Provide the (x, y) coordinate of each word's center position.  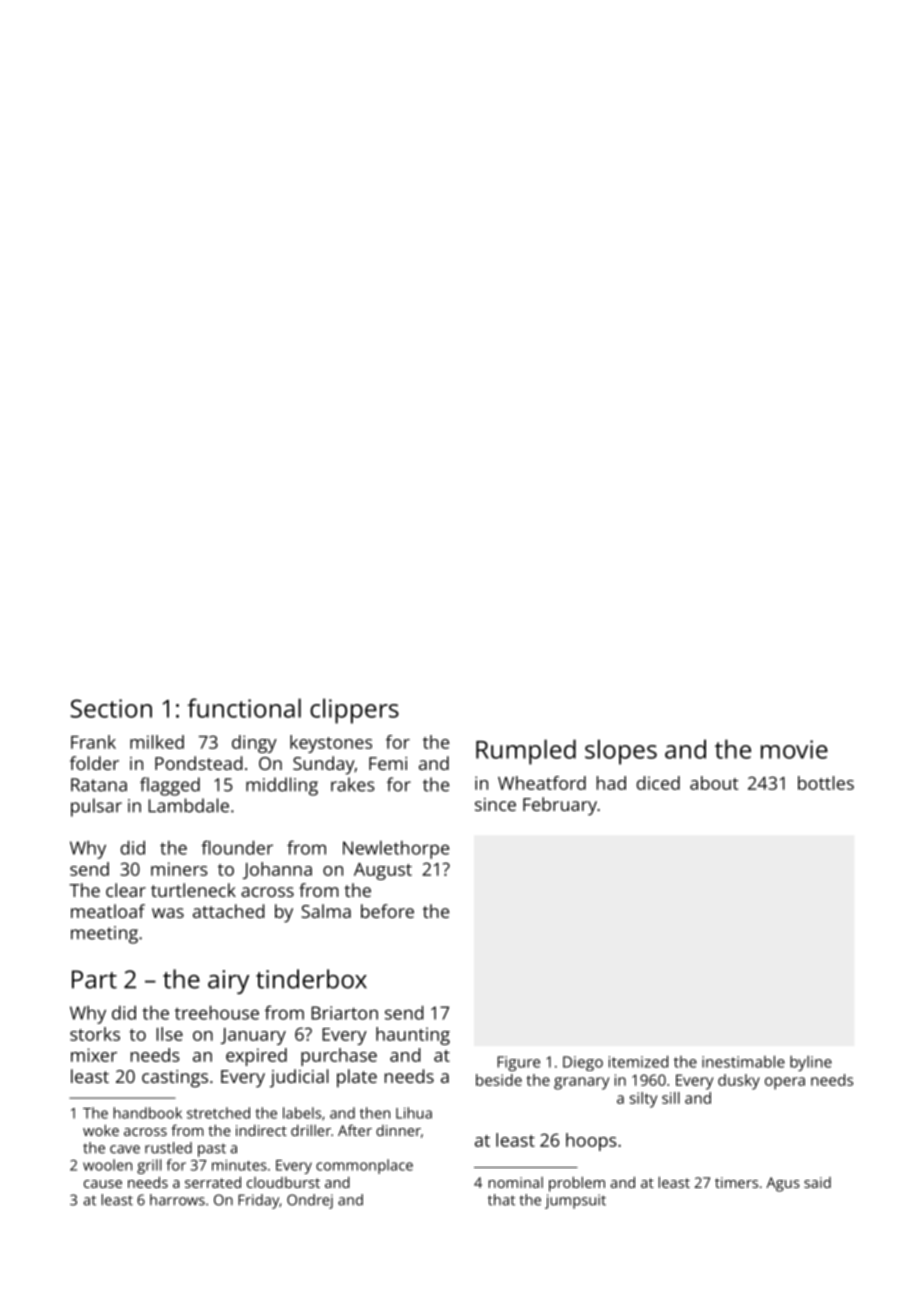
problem (577, 1184)
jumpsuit (575, 1201)
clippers (354, 711)
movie (794, 749)
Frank (93, 742)
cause (103, 1184)
